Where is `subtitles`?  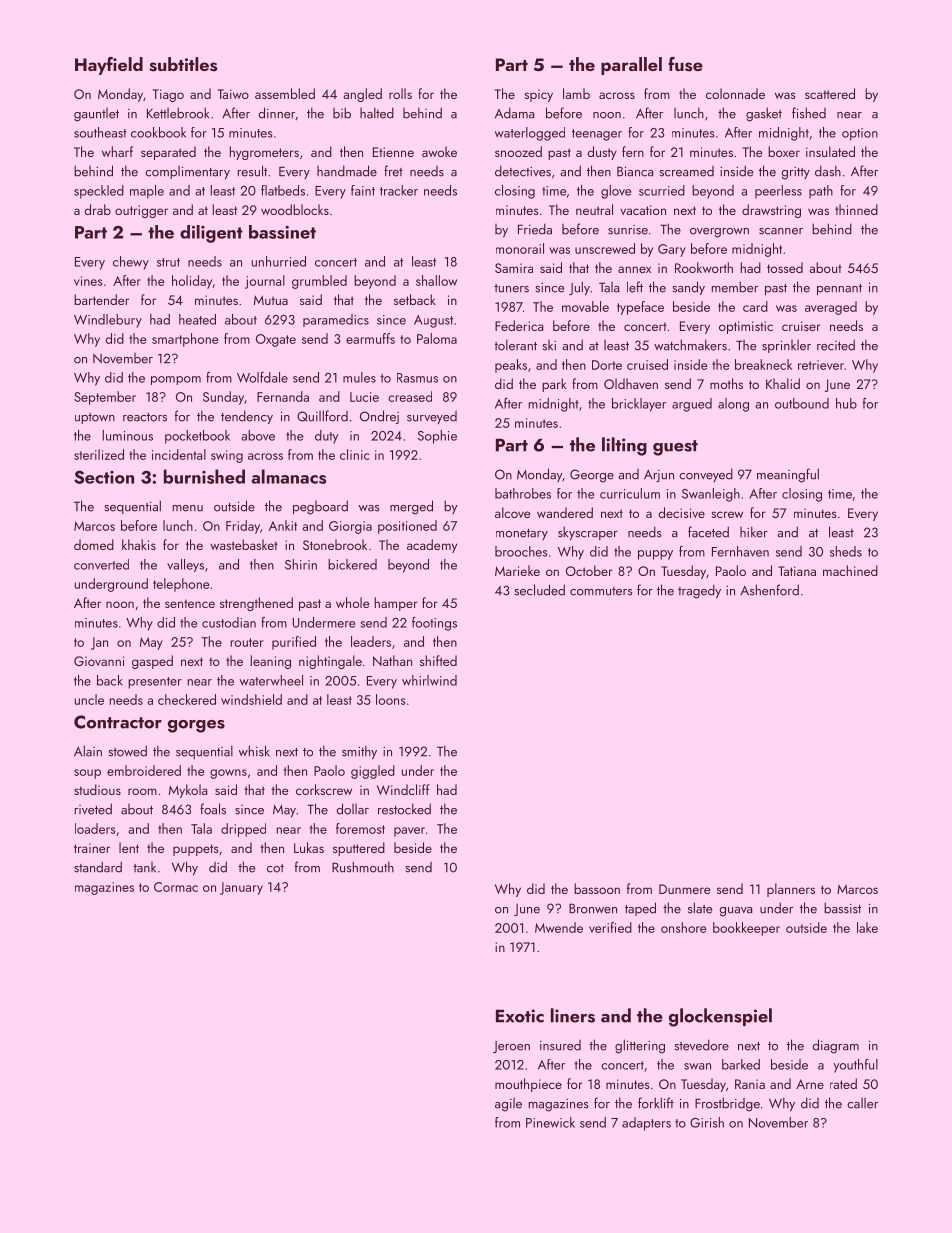
subtitles is located at coordinates (183, 64).
